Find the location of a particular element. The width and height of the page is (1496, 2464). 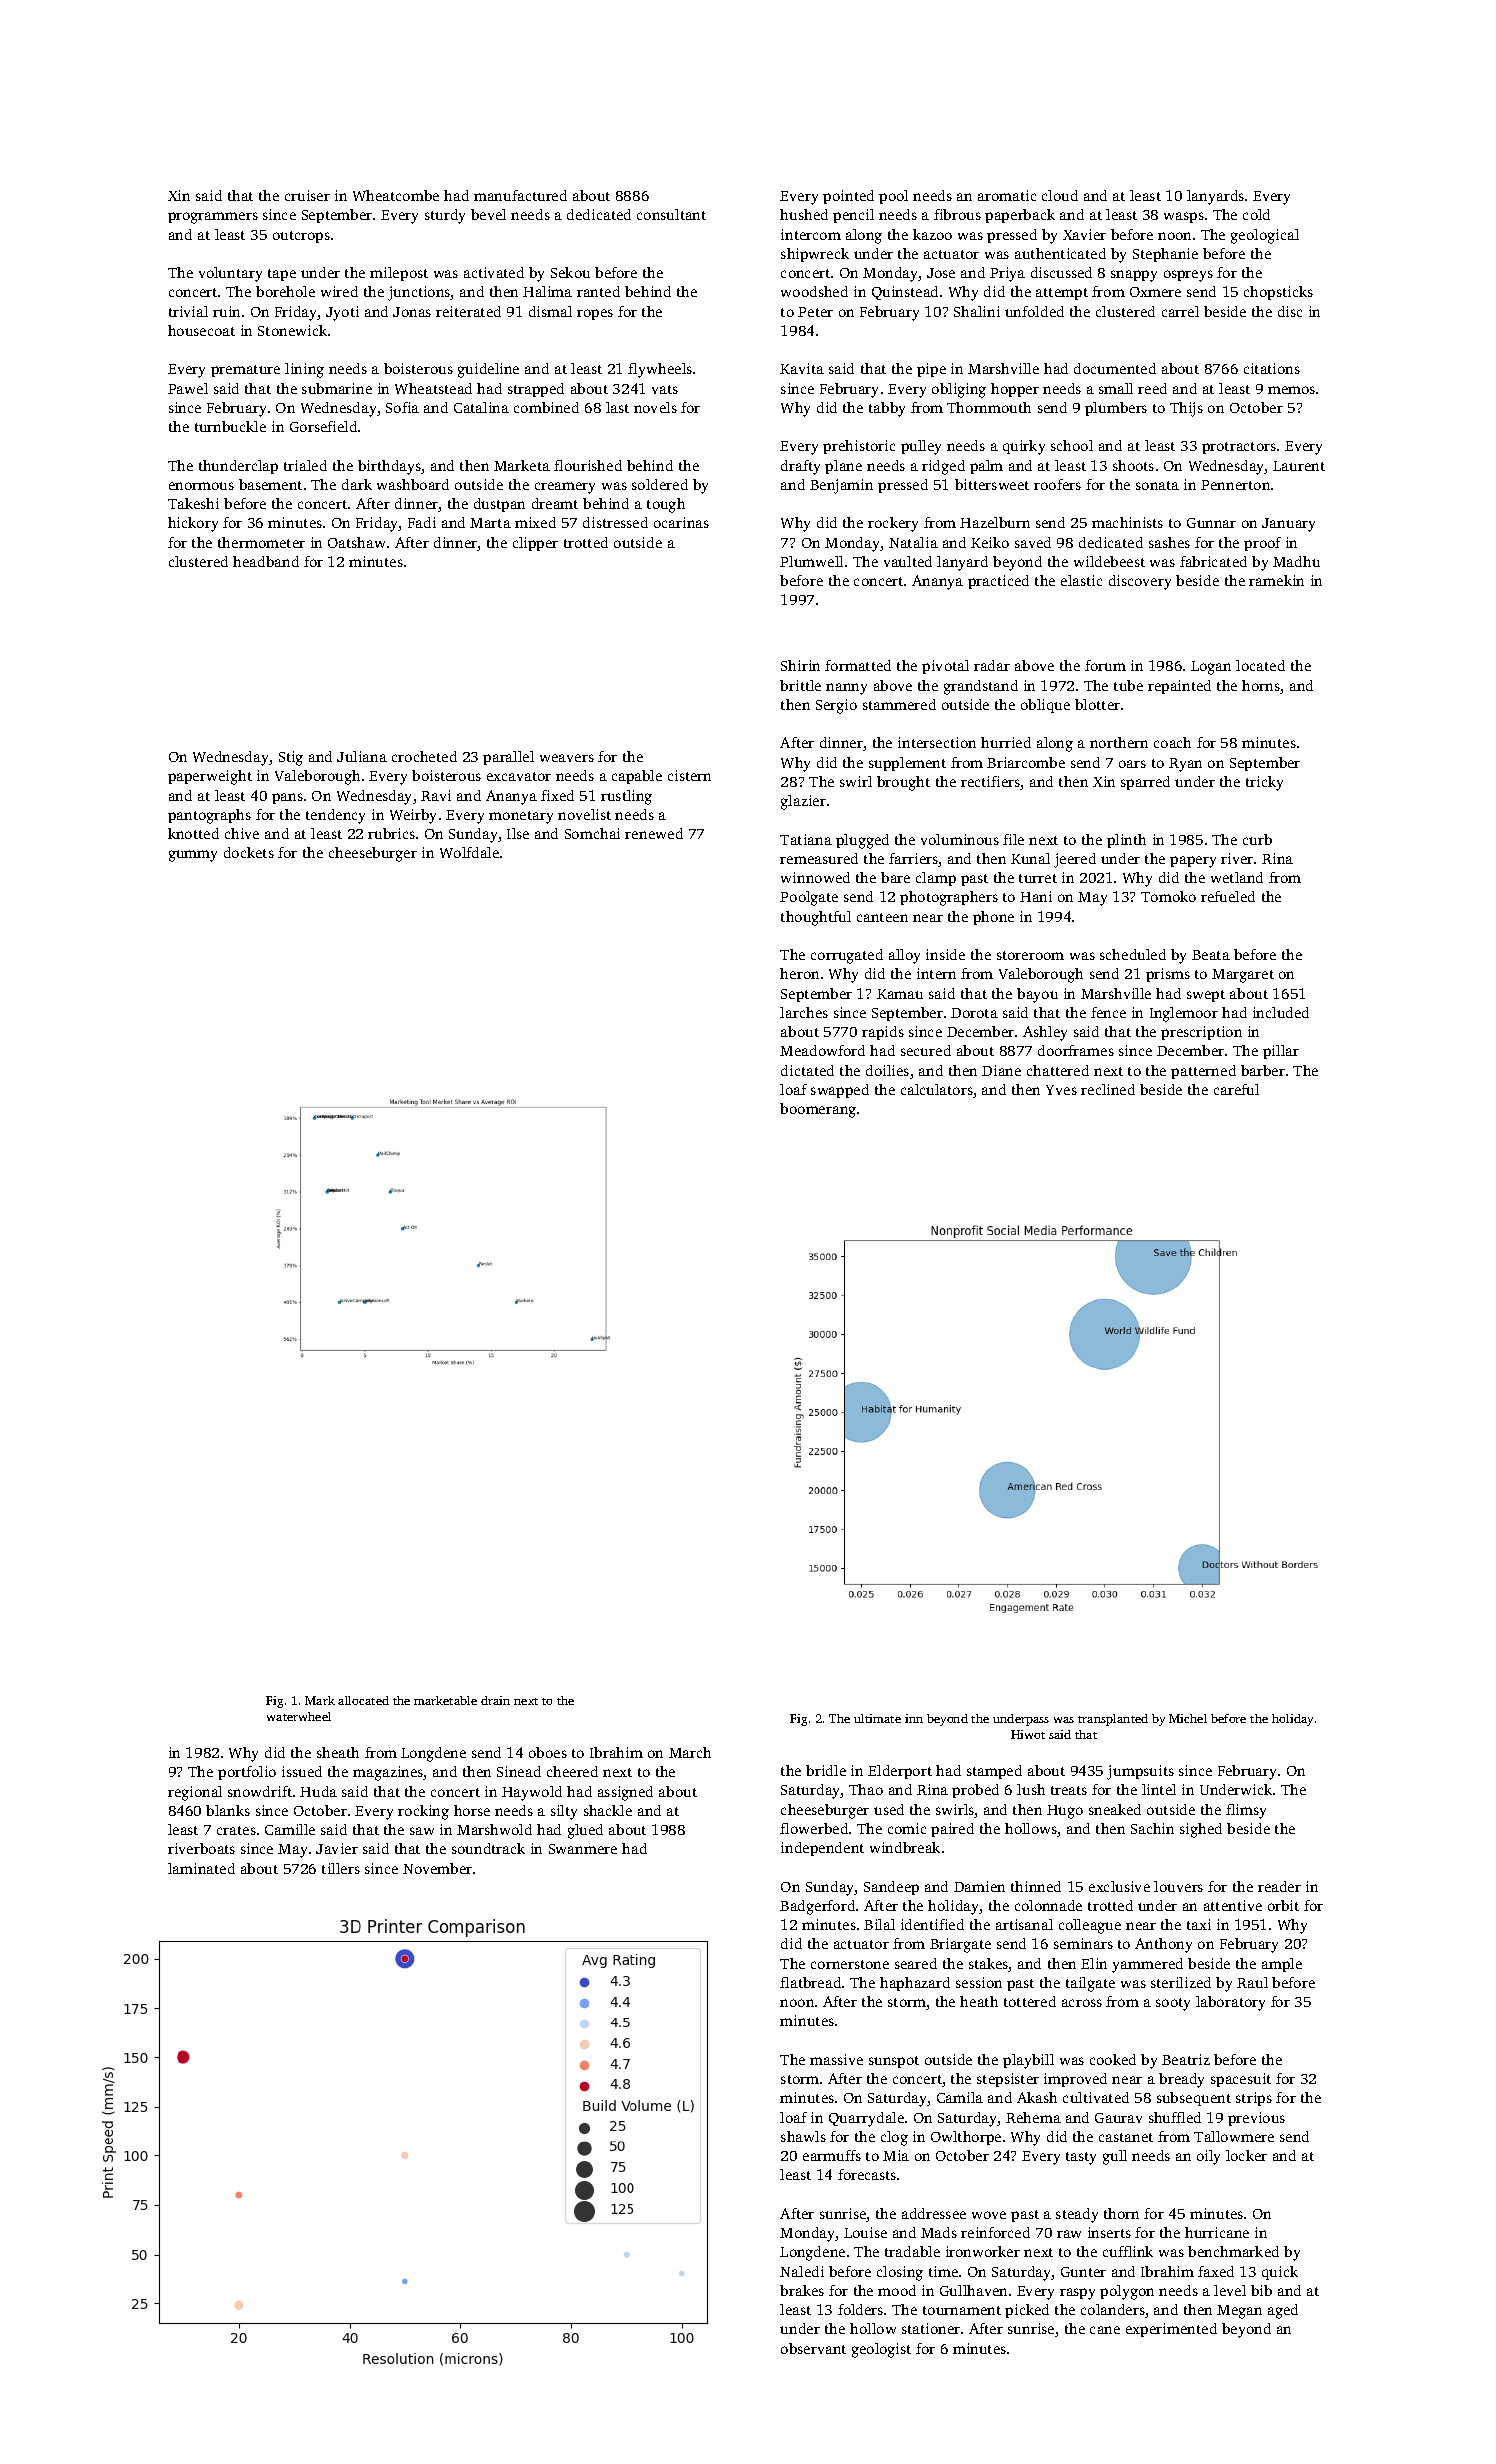

Badgerford is located at coordinates (817, 1907).
